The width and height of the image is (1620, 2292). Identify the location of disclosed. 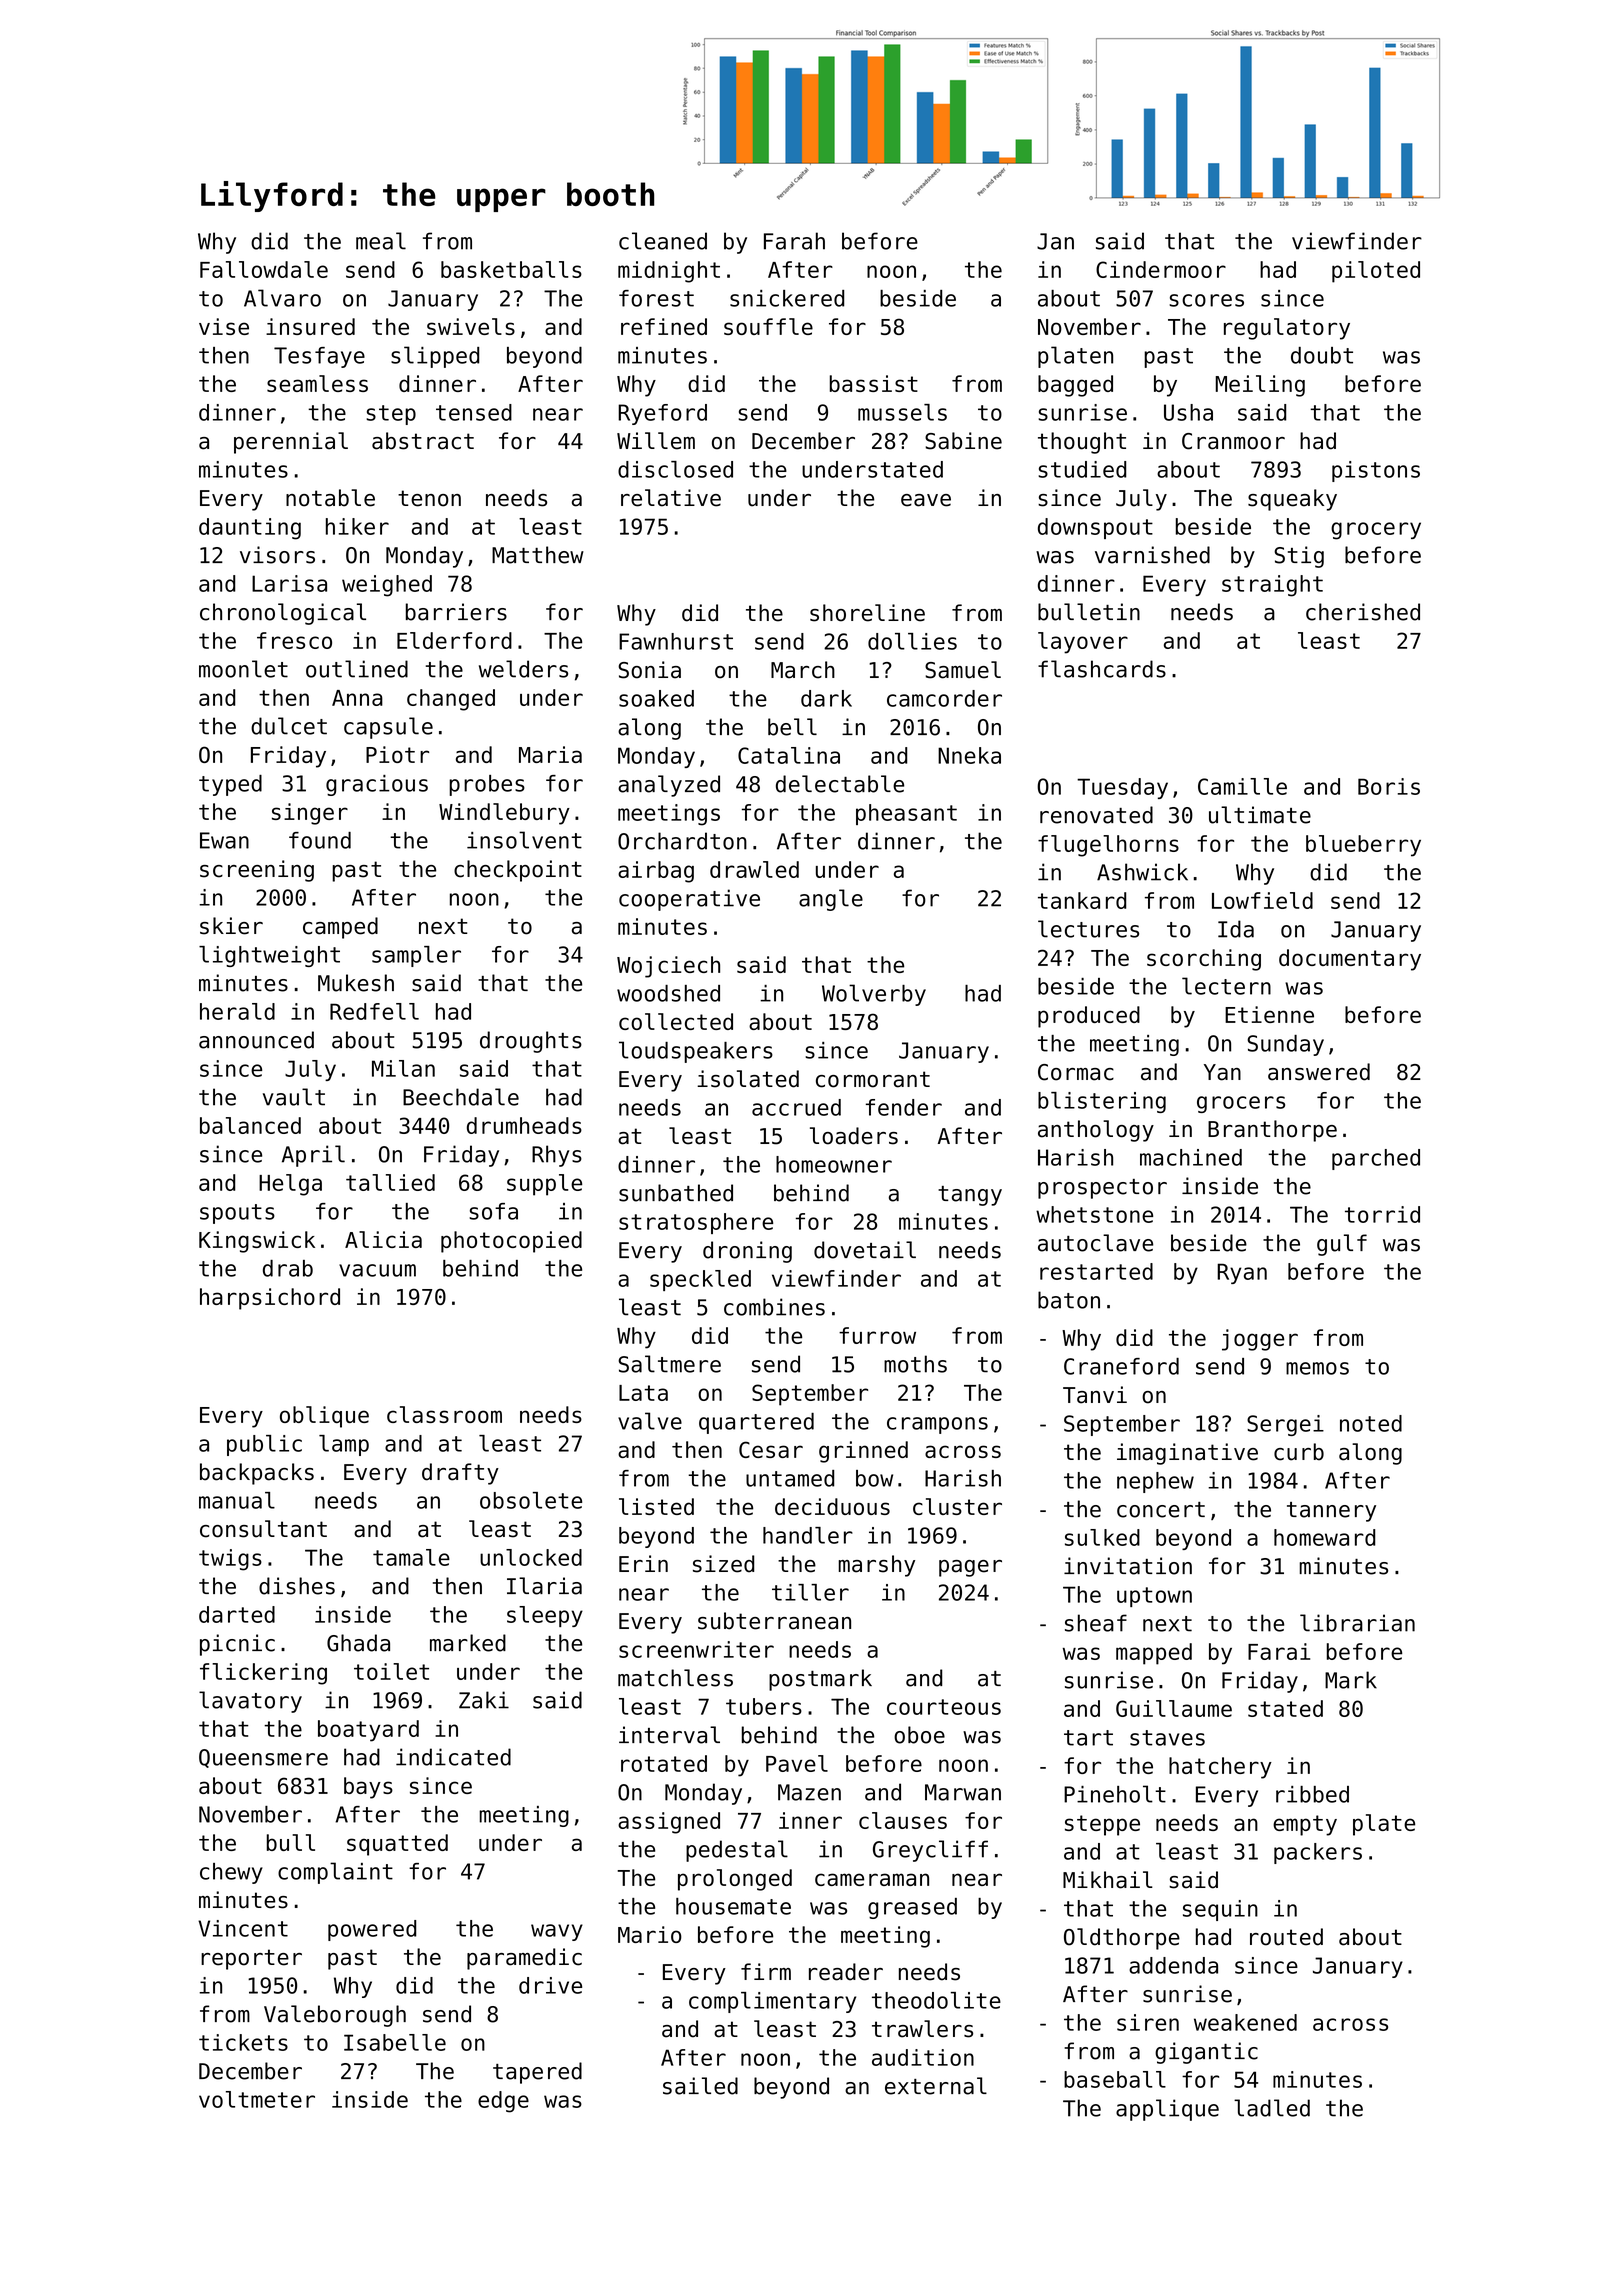
(675, 469).
